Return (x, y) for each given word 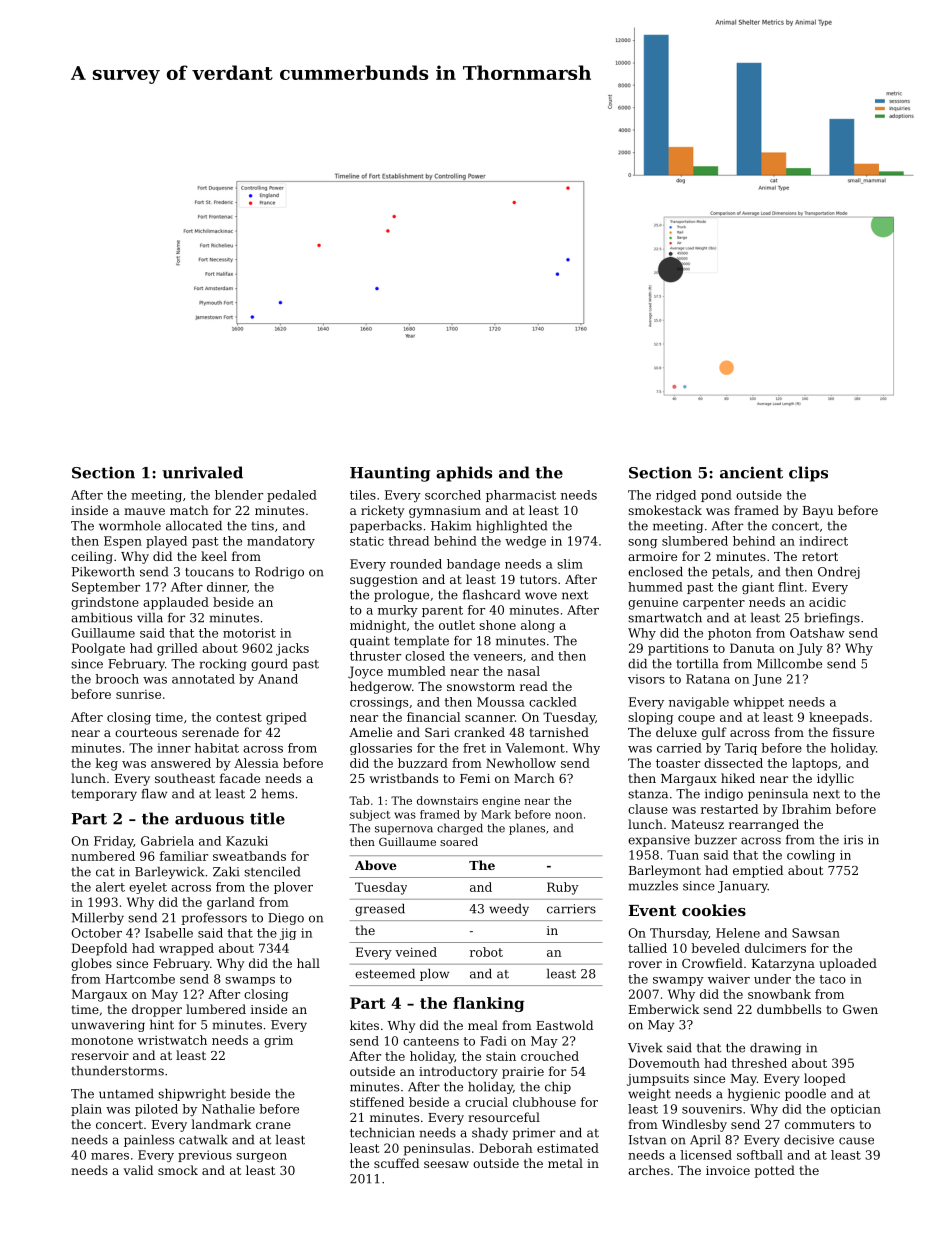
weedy (509, 910)
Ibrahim (806, 809)
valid (138, 1170)
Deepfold (99, 949)
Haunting (390, 474)
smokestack (665, 510)
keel (214, 556)
